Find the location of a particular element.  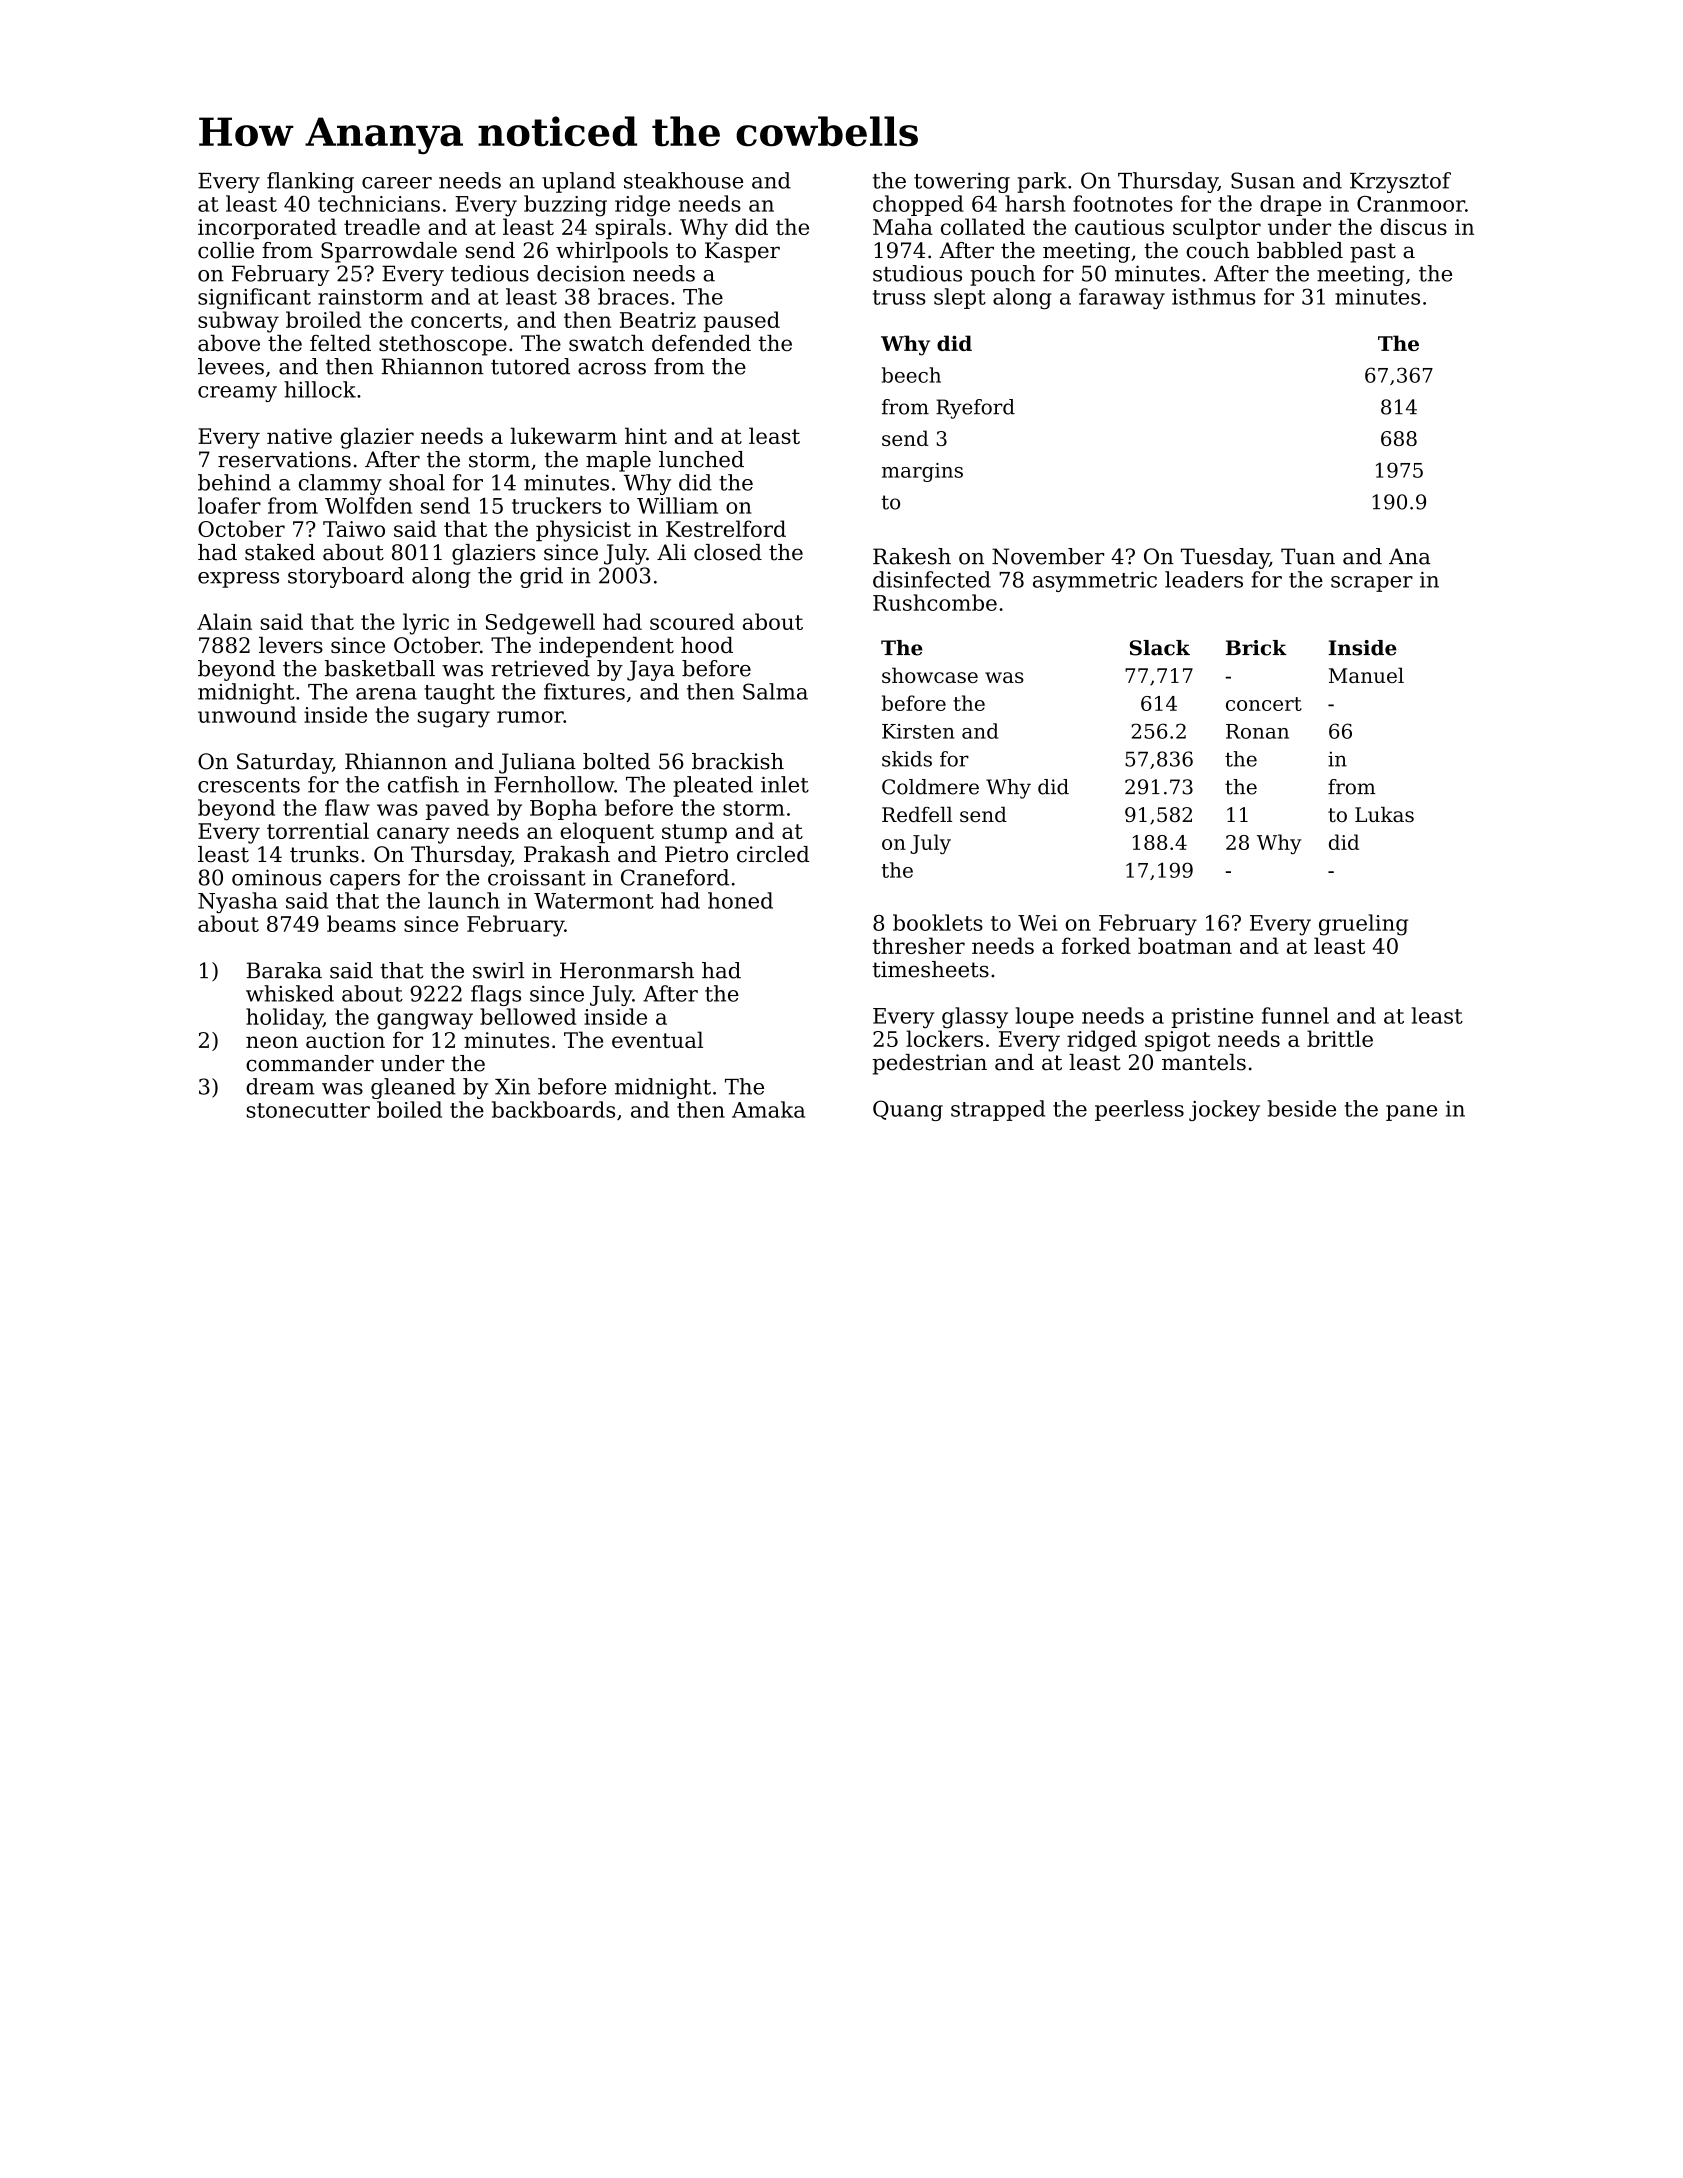

truckers is located at coordinates (556, 505).
